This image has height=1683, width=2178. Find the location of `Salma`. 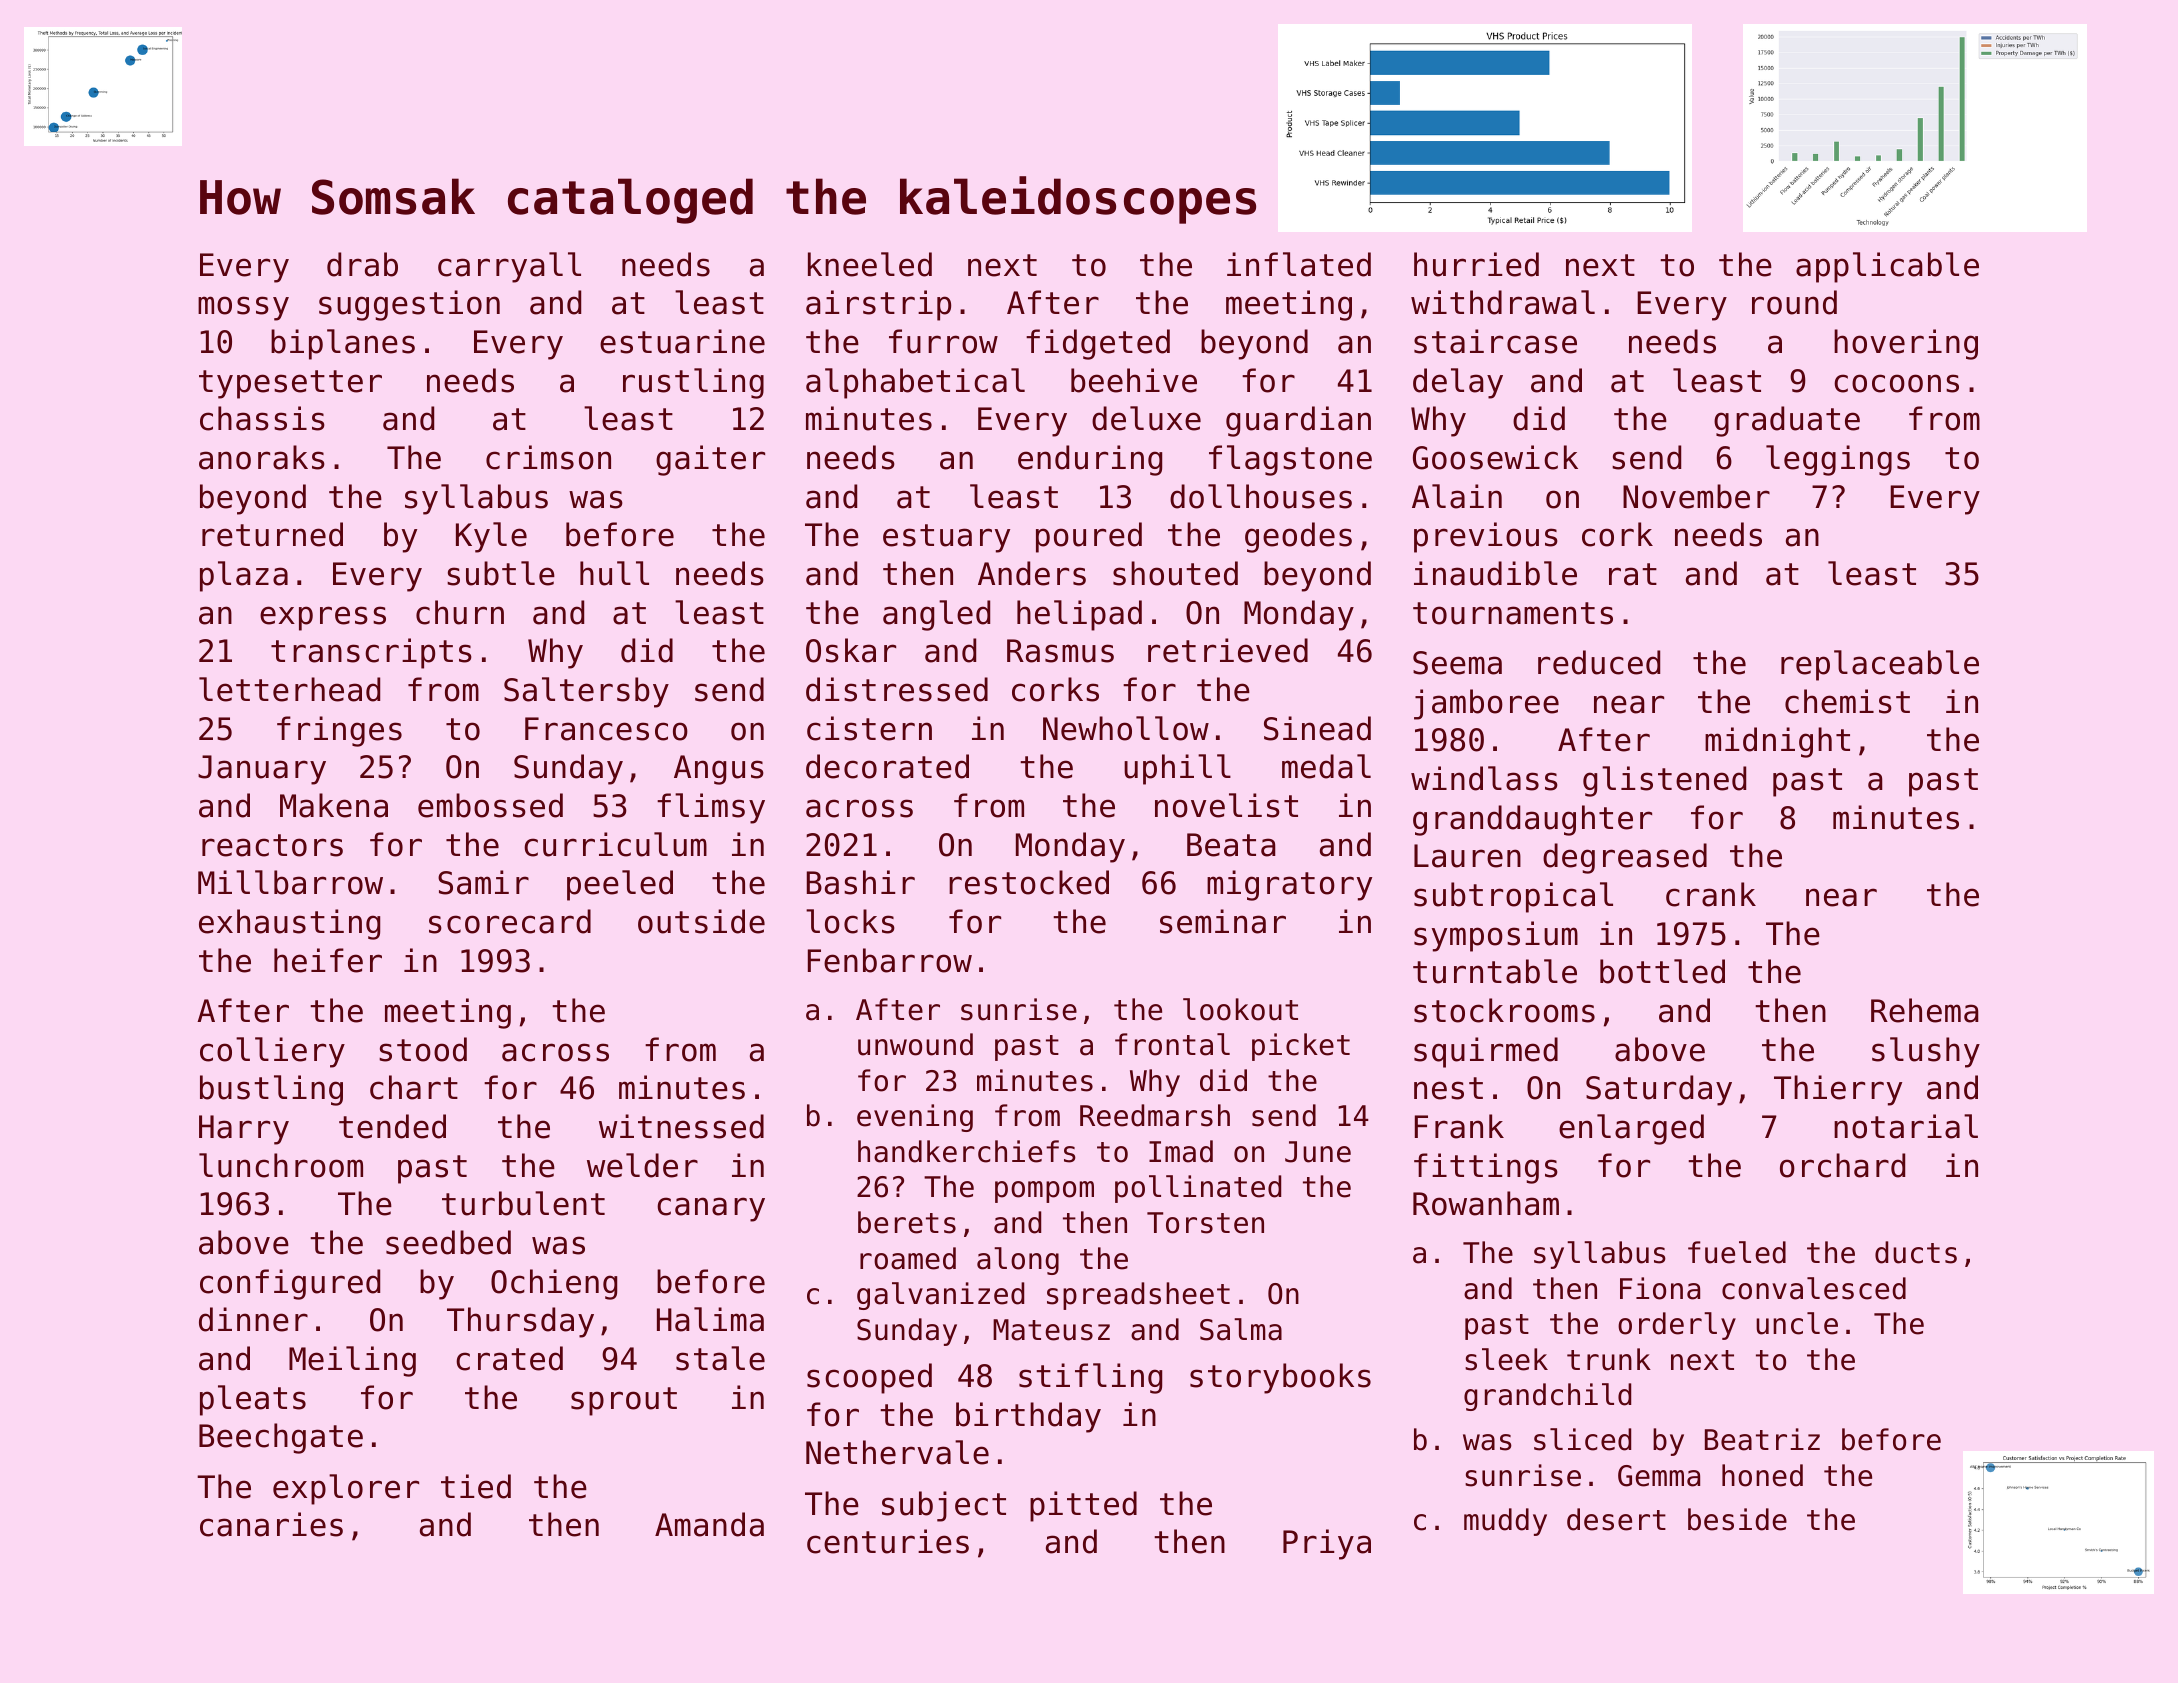

Salma is located at coordinates (1241, 1329).
